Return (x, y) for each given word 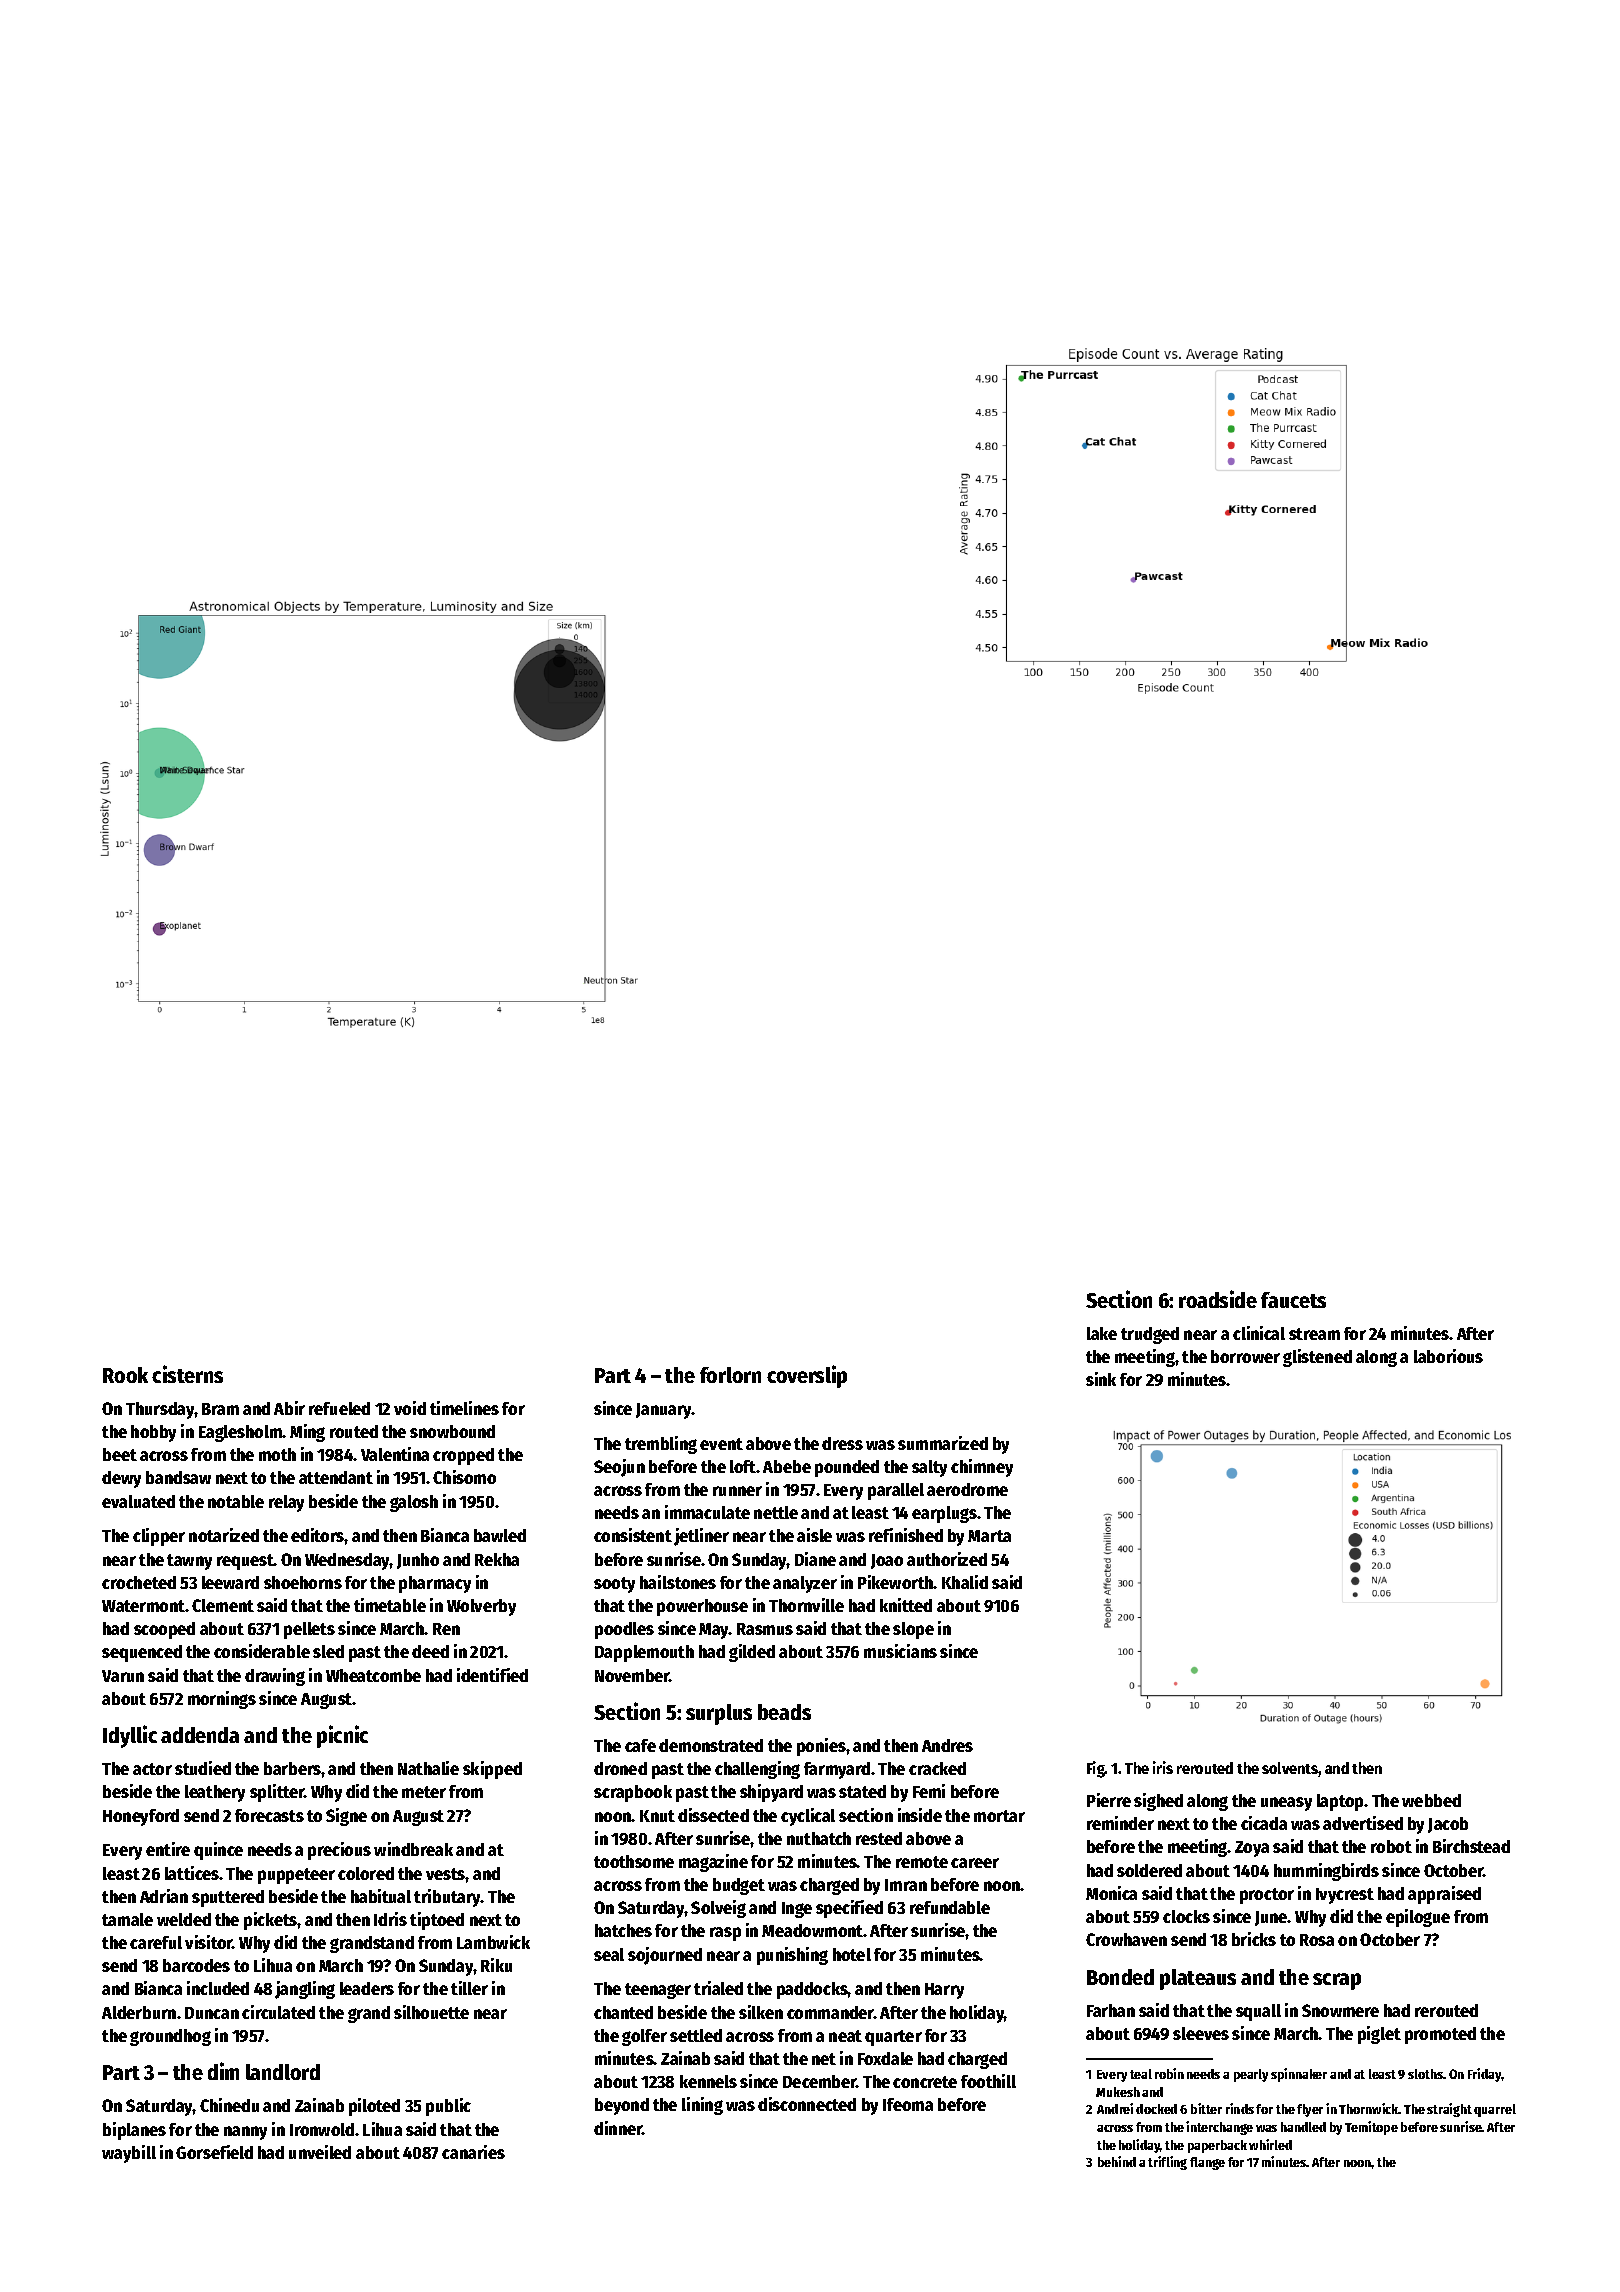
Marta (989, 1536)
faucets (1293, 1300)
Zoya (1252, 1849)
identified (492, 1675)
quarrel (1495, 2110)
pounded (847, 1468)
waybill (129, 2154)
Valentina (395, 1454)
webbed (1431, 1800)
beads (784, 1712)
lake (1102, 1333)
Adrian (164, 1896)
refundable (950, 1907)
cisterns (187, 1374)
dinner (618, 2128)
